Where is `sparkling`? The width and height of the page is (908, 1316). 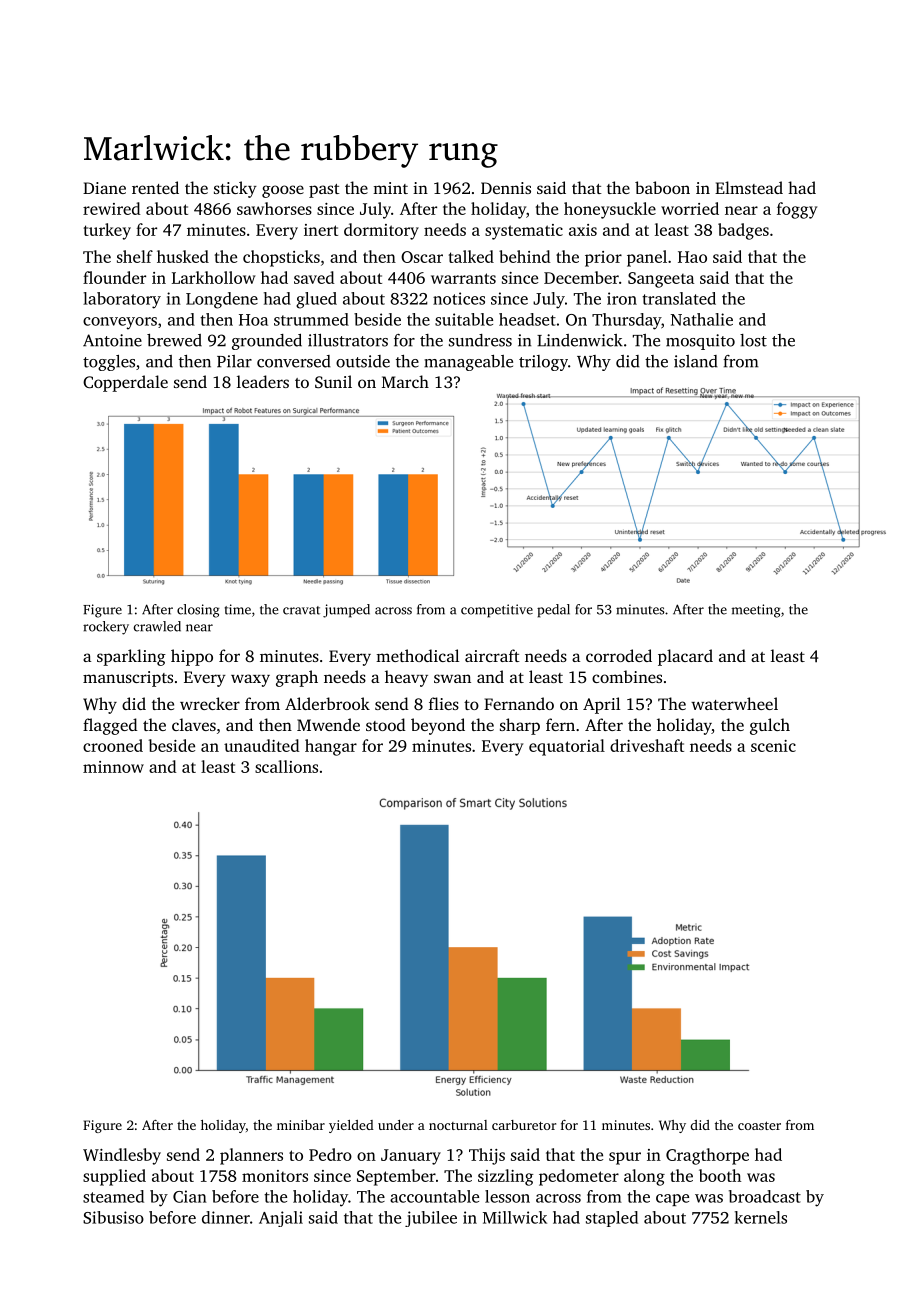
sparkling is located at coordinates (131, 657).
